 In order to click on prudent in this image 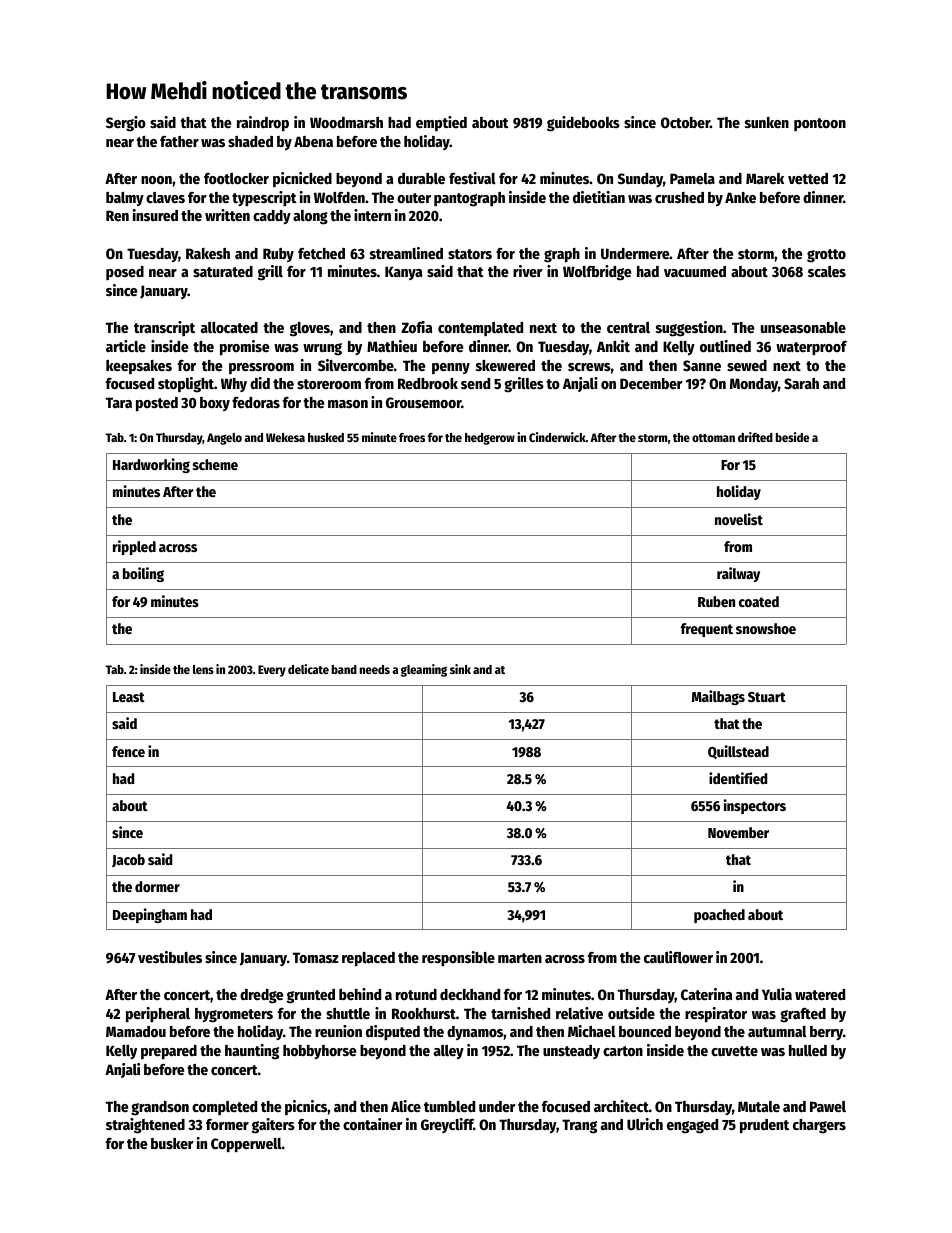, I will do `click(764, 1126)`.
